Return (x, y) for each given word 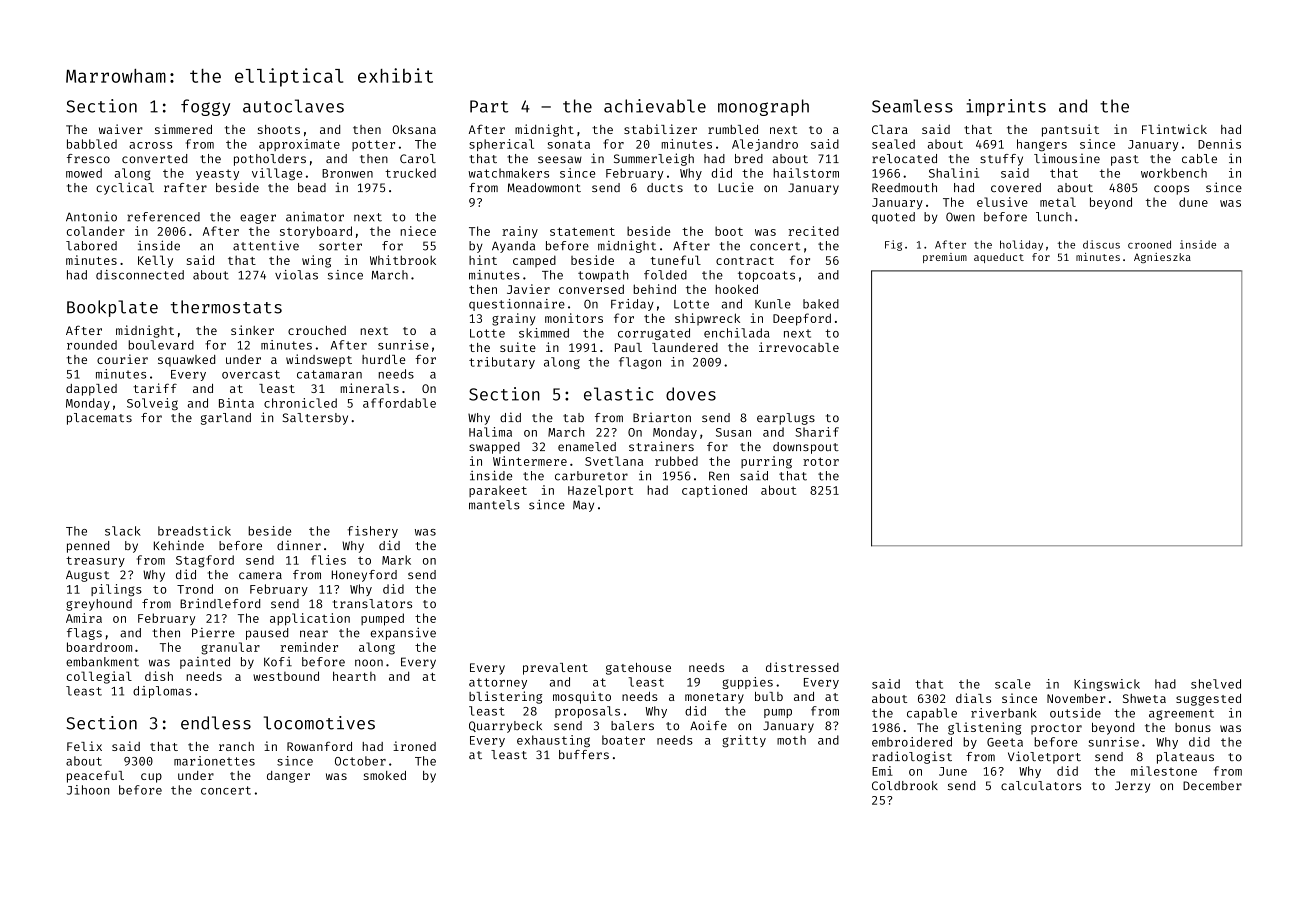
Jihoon (88, 790)
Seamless (912, 106)
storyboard (316, 232)
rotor (821, 461)
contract (745, 261)
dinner (299, 545)
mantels (494, 505)
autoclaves (293, 106)
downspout (806, 448)
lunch (1054, 217)
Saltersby (315, 419)
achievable (655, 106)
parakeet (498, 491)
